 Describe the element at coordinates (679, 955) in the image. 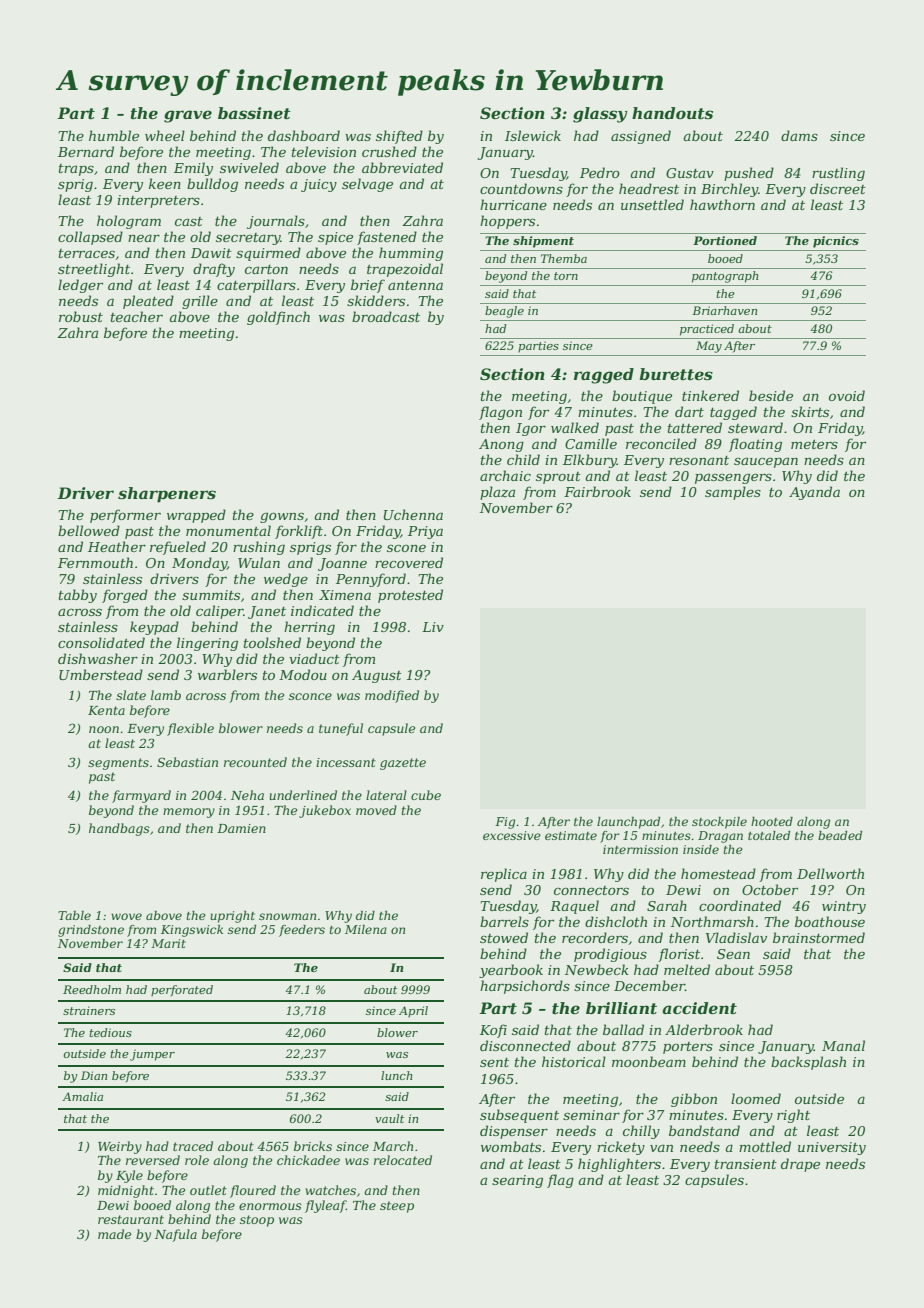

I see `florist` at that location.
